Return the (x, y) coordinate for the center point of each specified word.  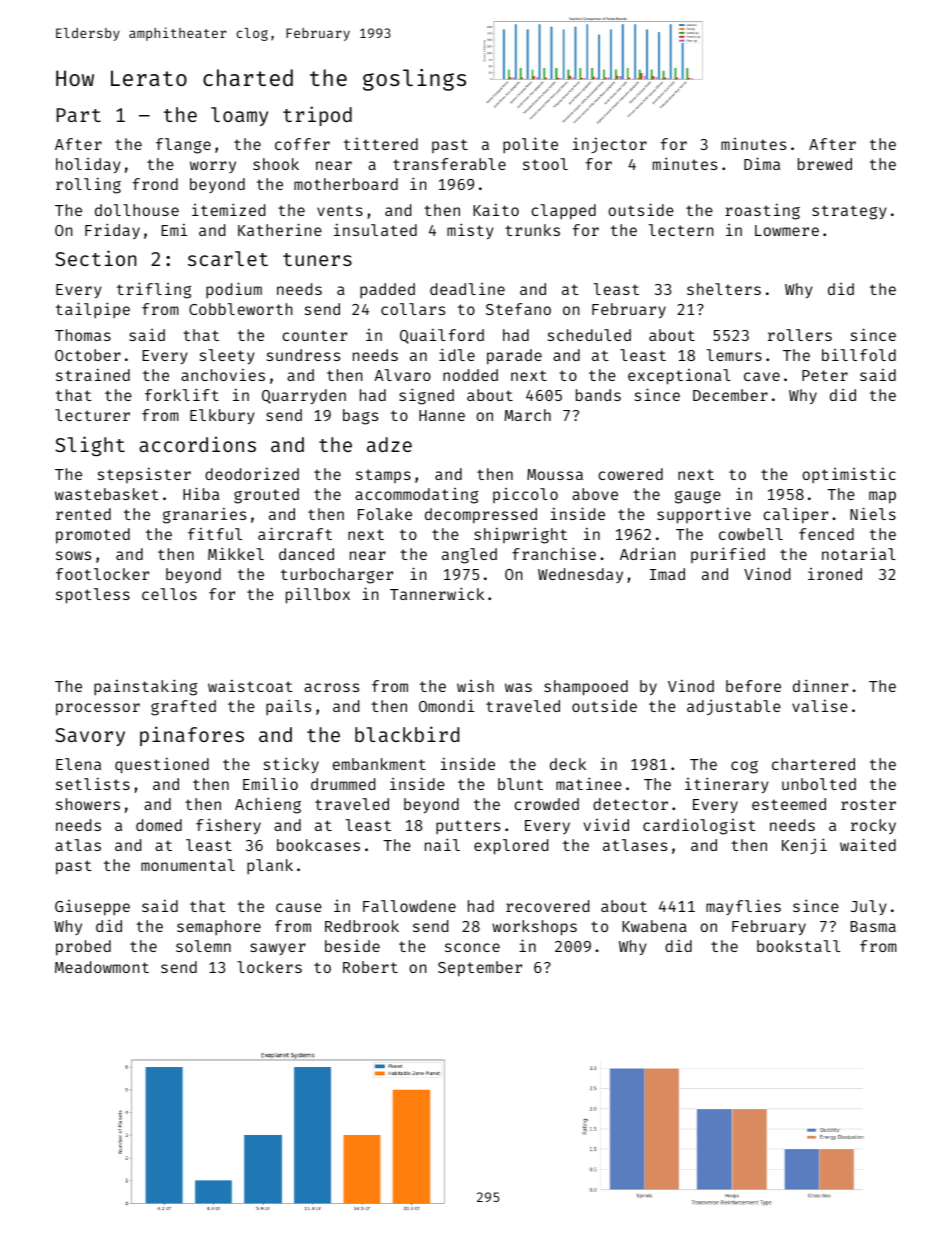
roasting (762, 212)
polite (530, 145)
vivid (606, 825)
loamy (239, 116)
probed (83, 948)
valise (820, 706)
